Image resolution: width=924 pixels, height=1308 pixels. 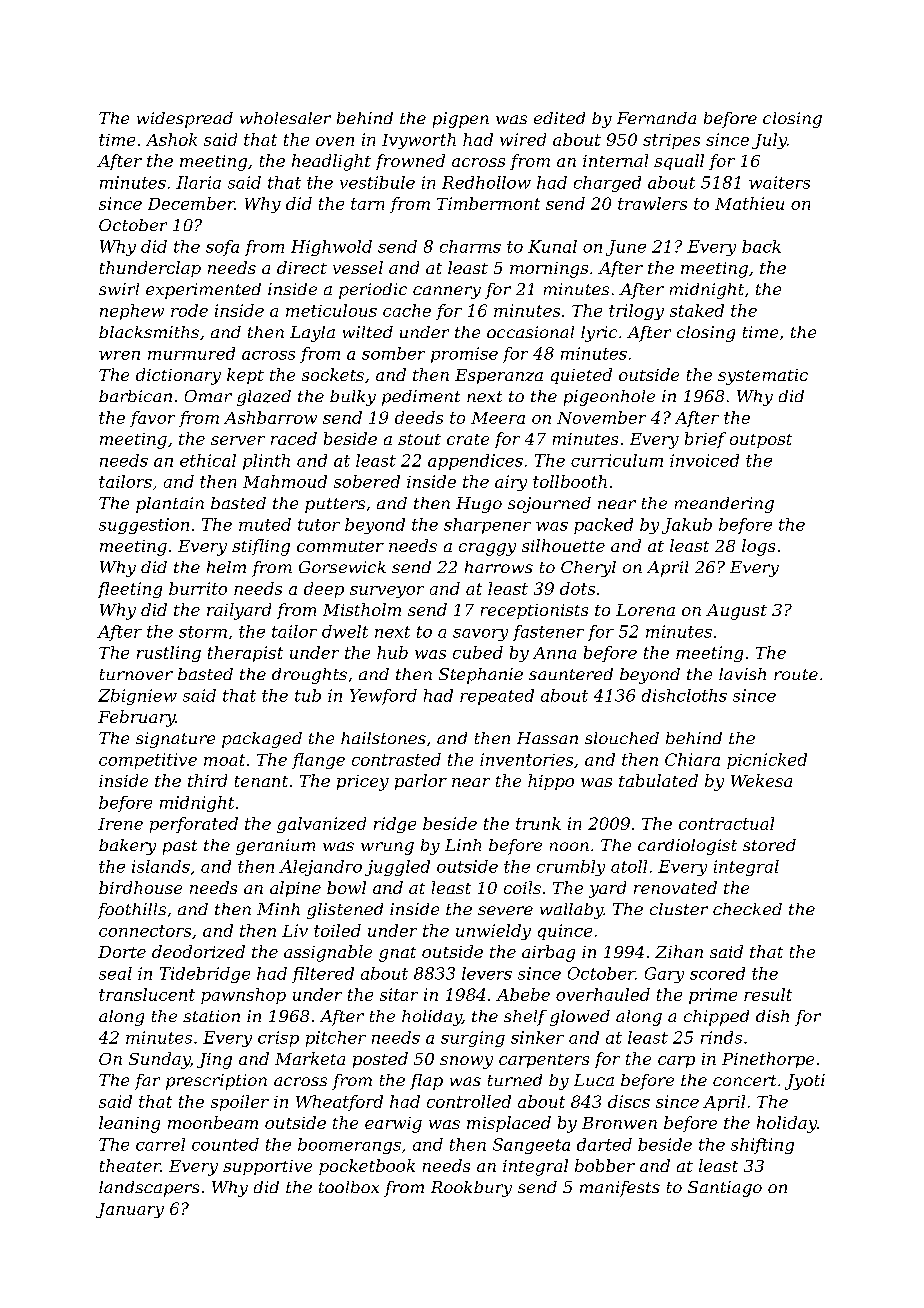 What do you see at coordinates (725, 1189) in the document?
I see `Santiago` at bounding box center [725, 1189].
